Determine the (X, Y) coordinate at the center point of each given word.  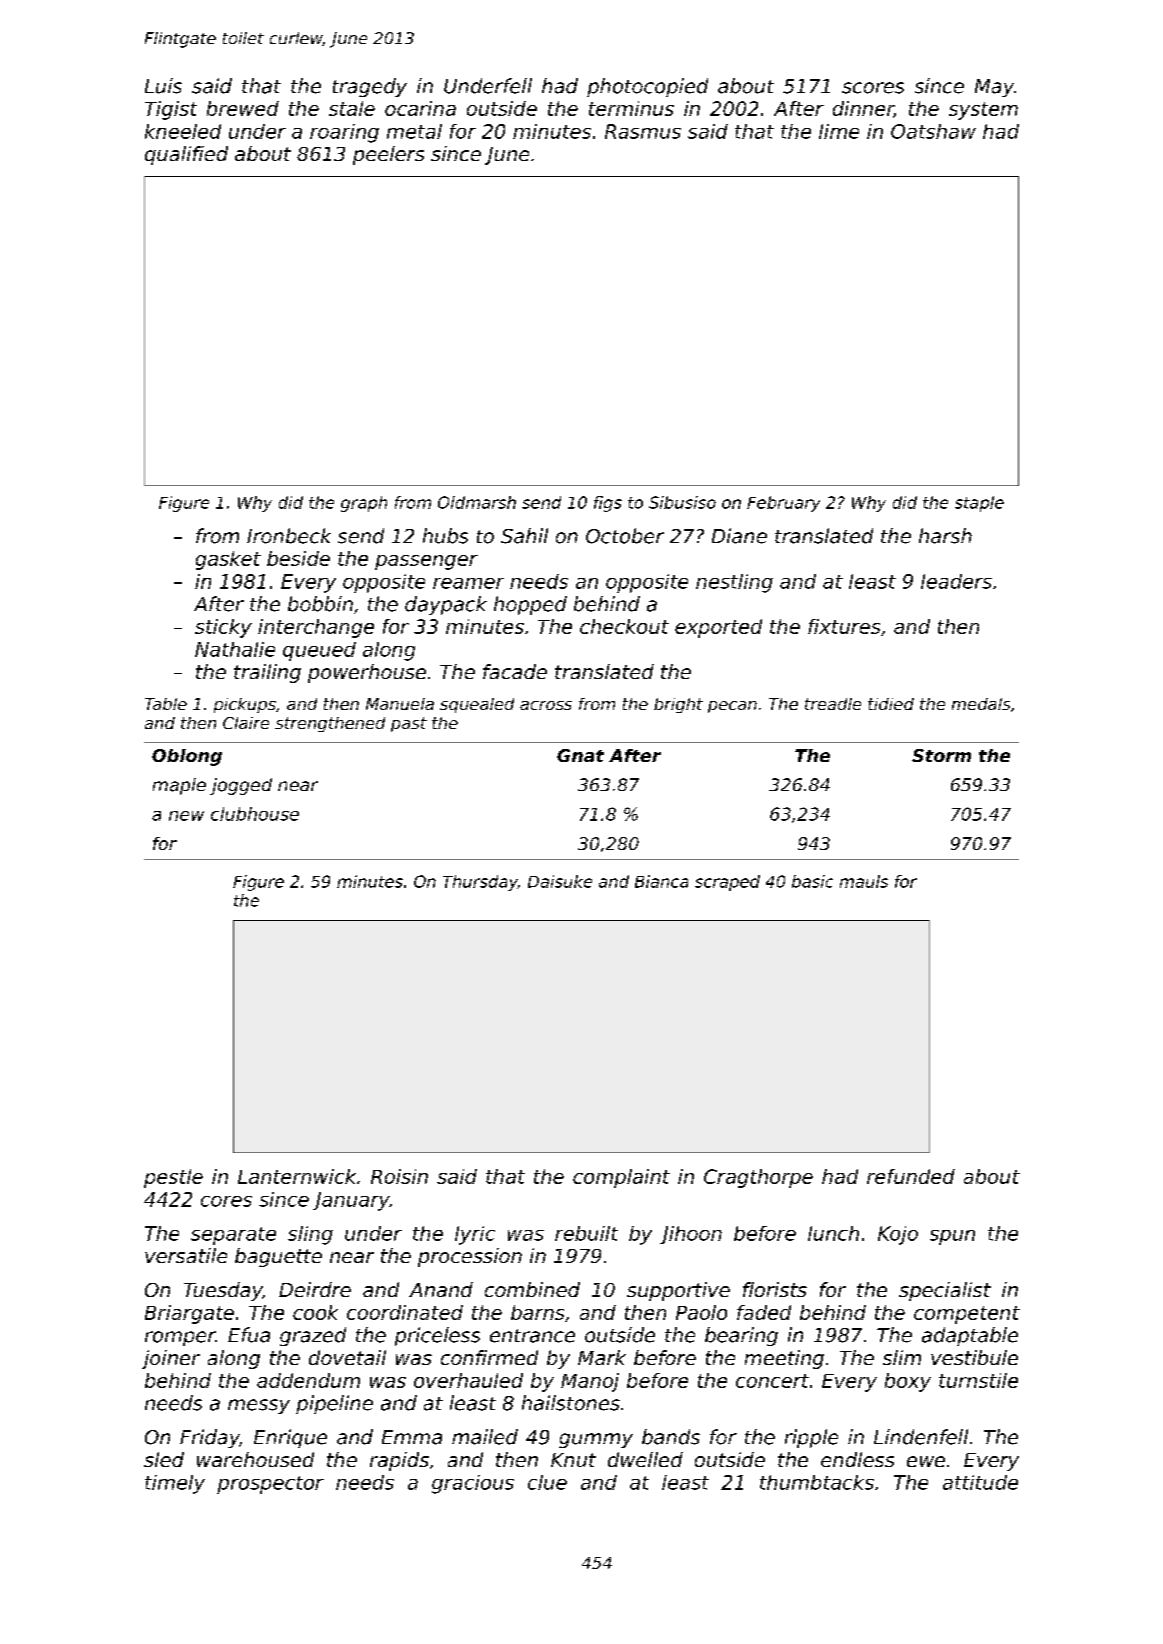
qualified (186, 155)
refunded (911, 1176)
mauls (864, 881)
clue (547, 1482)
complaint (621, 1178)
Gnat (580, 755)
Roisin (399, 1176)
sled (164, 1459)
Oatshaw (933, 131)
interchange (316, 628)
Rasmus (643, 131)
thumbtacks (817, 1482)
